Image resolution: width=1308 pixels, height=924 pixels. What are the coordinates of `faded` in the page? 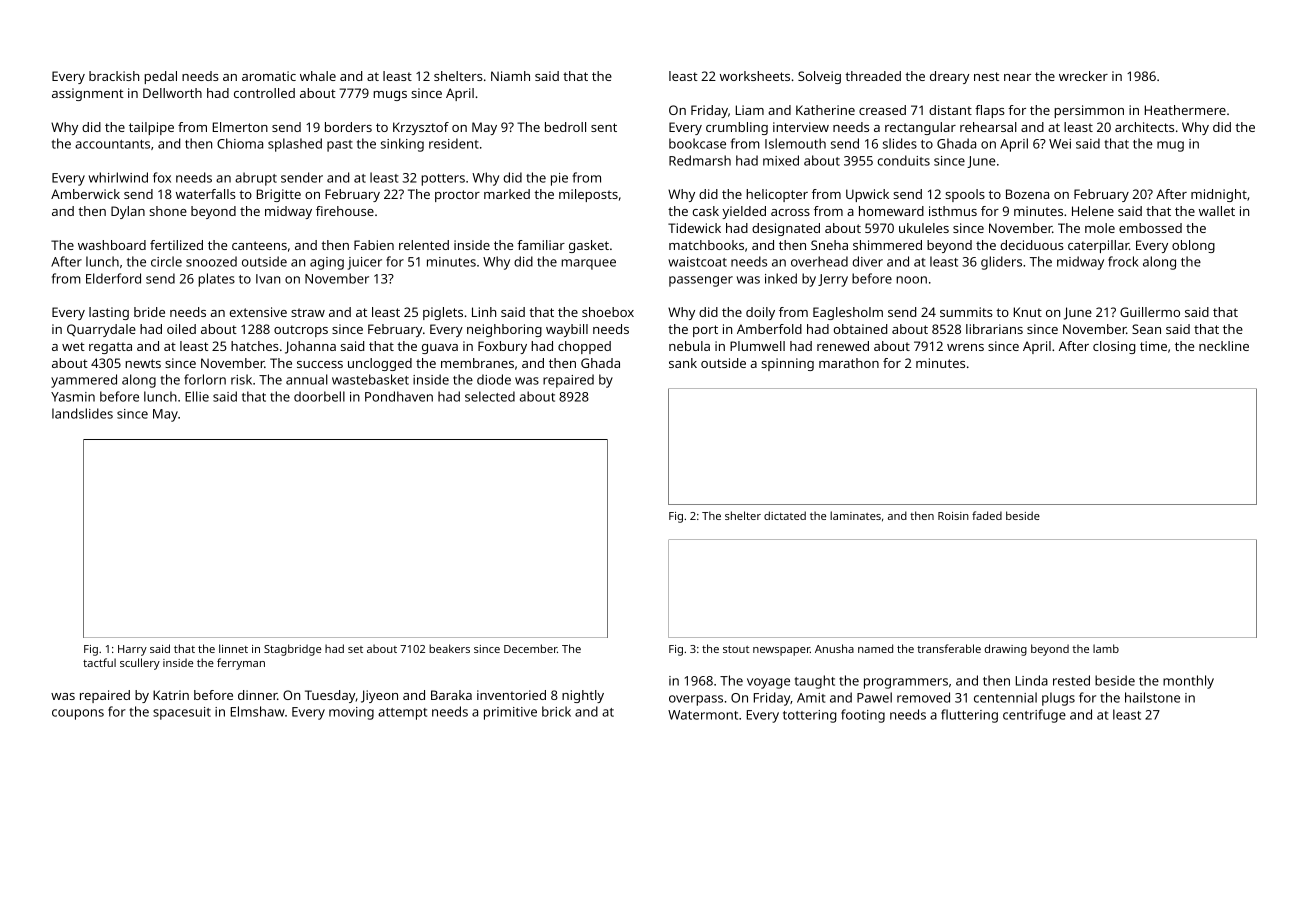 It's located at (987, 515).
